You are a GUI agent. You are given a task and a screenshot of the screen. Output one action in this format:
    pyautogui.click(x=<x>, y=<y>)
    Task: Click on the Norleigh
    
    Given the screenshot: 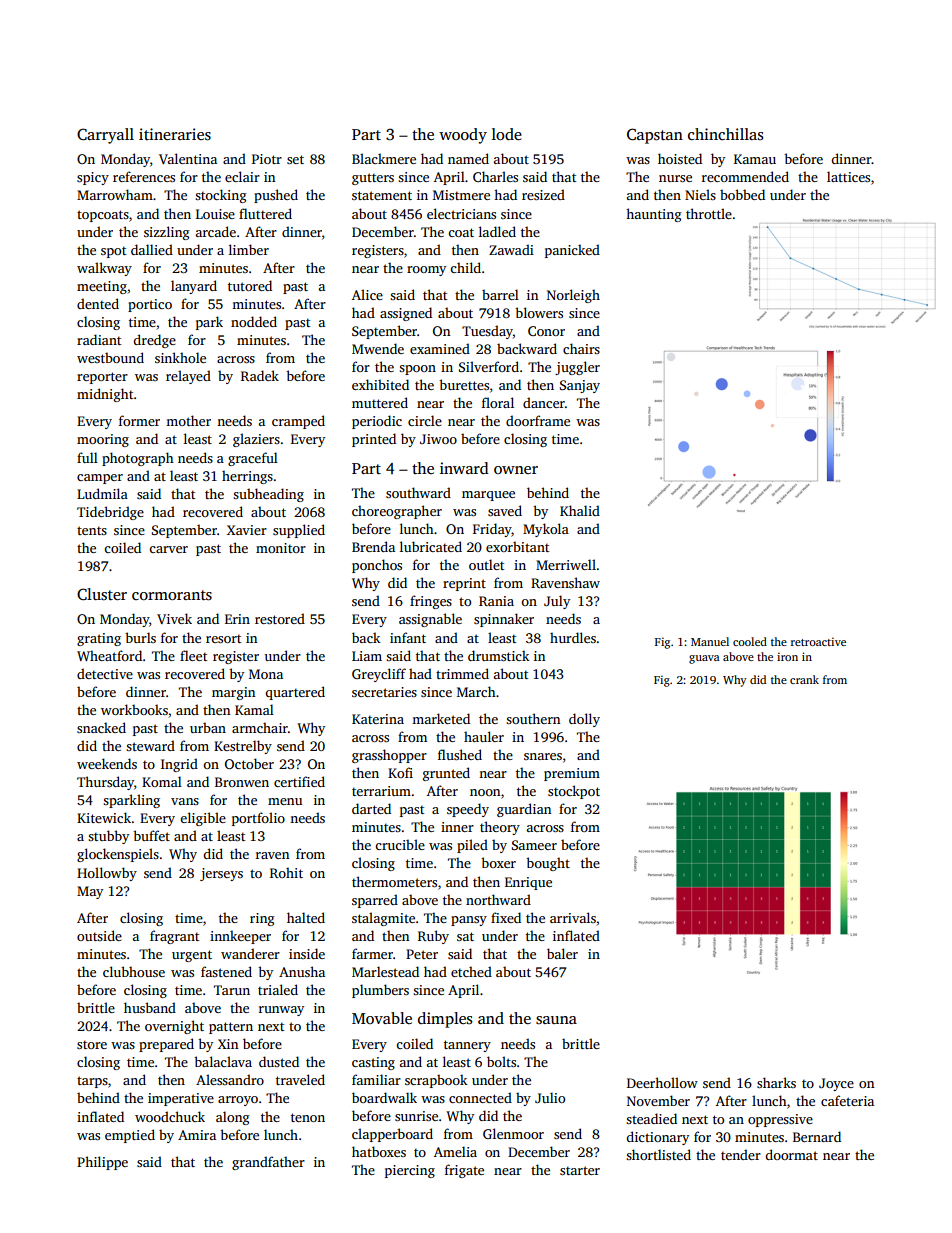 What is the action you would take?
    pyautogui.click(x=573, y=296)
